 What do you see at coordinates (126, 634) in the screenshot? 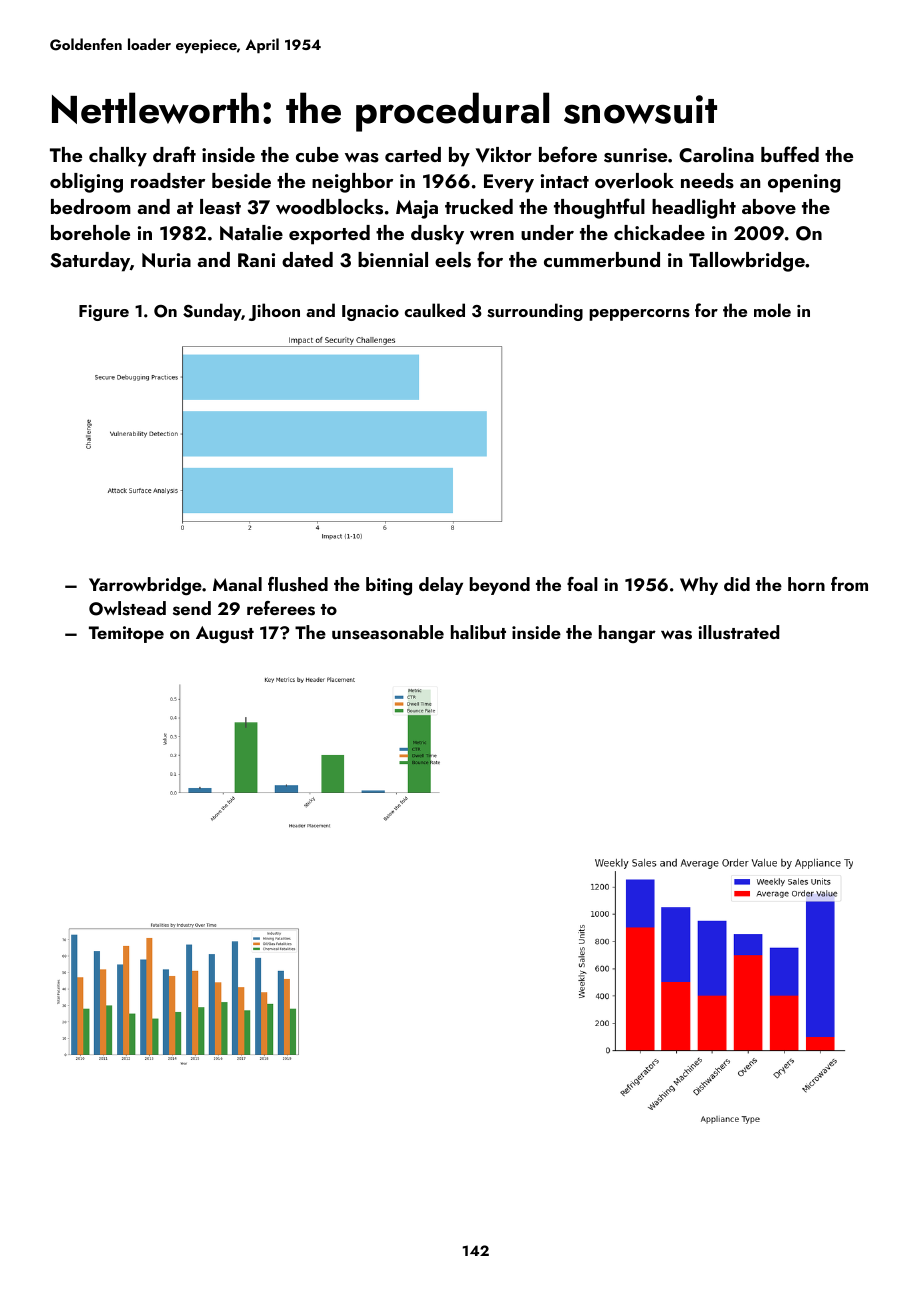
I see `Temitope` at bounding box center [126, 634].
